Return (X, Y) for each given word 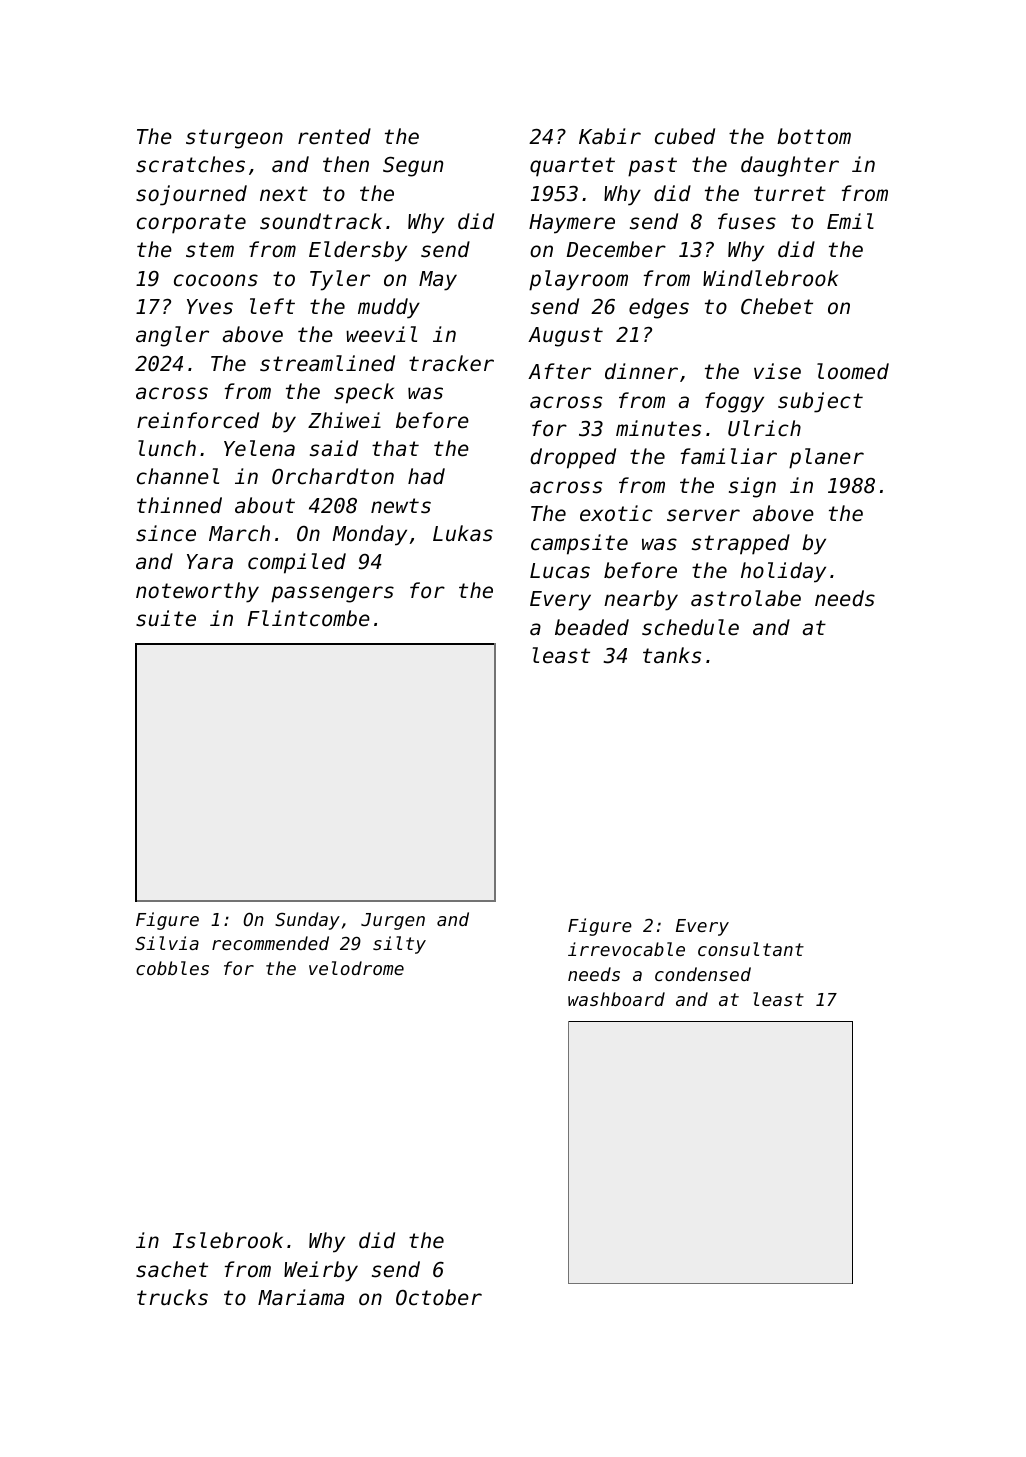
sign (752, 487)
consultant (751, 949)
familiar (729, 456)
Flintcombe (309, 618)
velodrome (356, 968)
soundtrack (321, 221)
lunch (167, 448)
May (438, 281)
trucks (172, 1297)
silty (399, 945)
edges (659, 308)
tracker (451, 363)
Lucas (560, 571)
